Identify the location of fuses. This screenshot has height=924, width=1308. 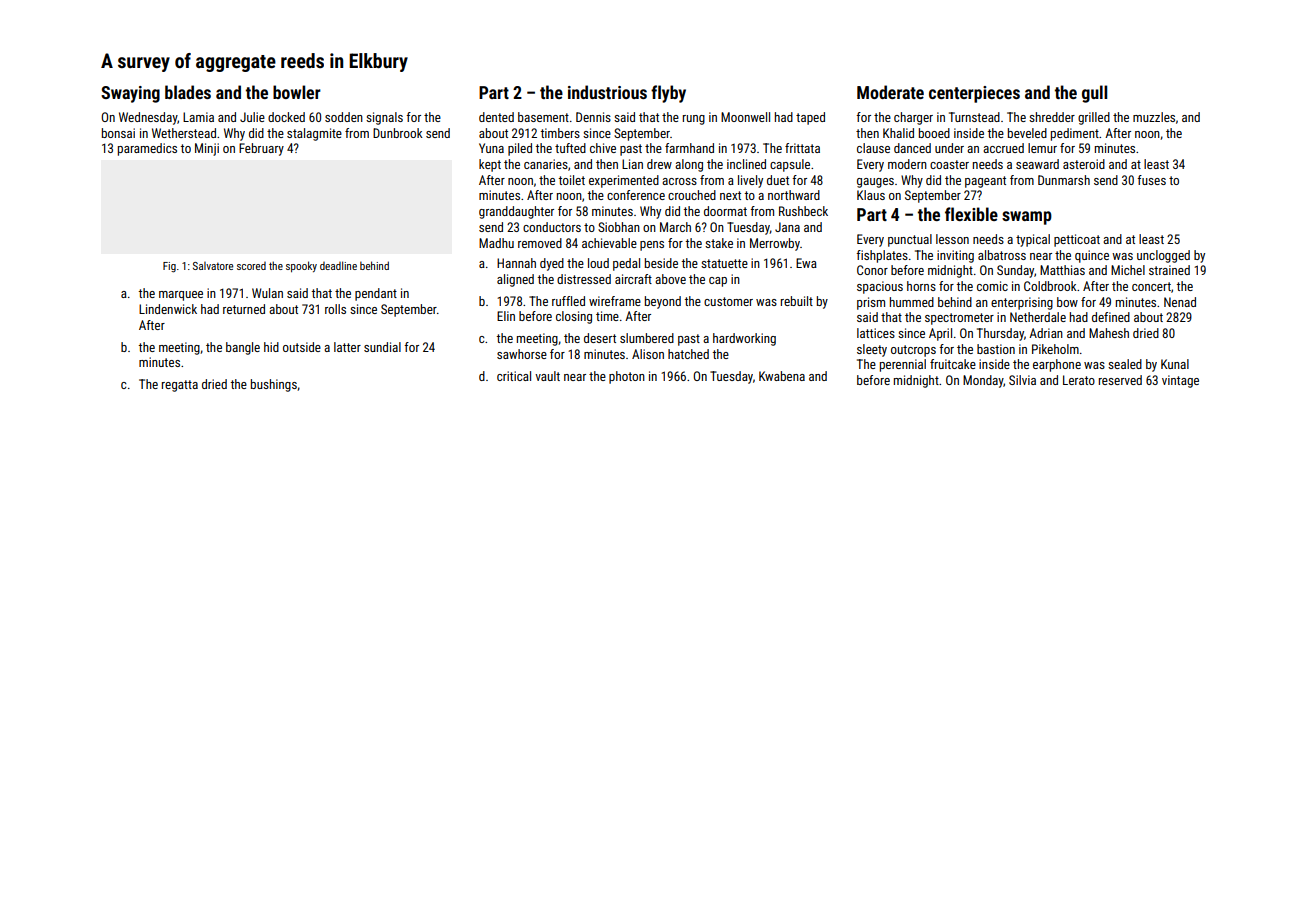
(1151, 180).
